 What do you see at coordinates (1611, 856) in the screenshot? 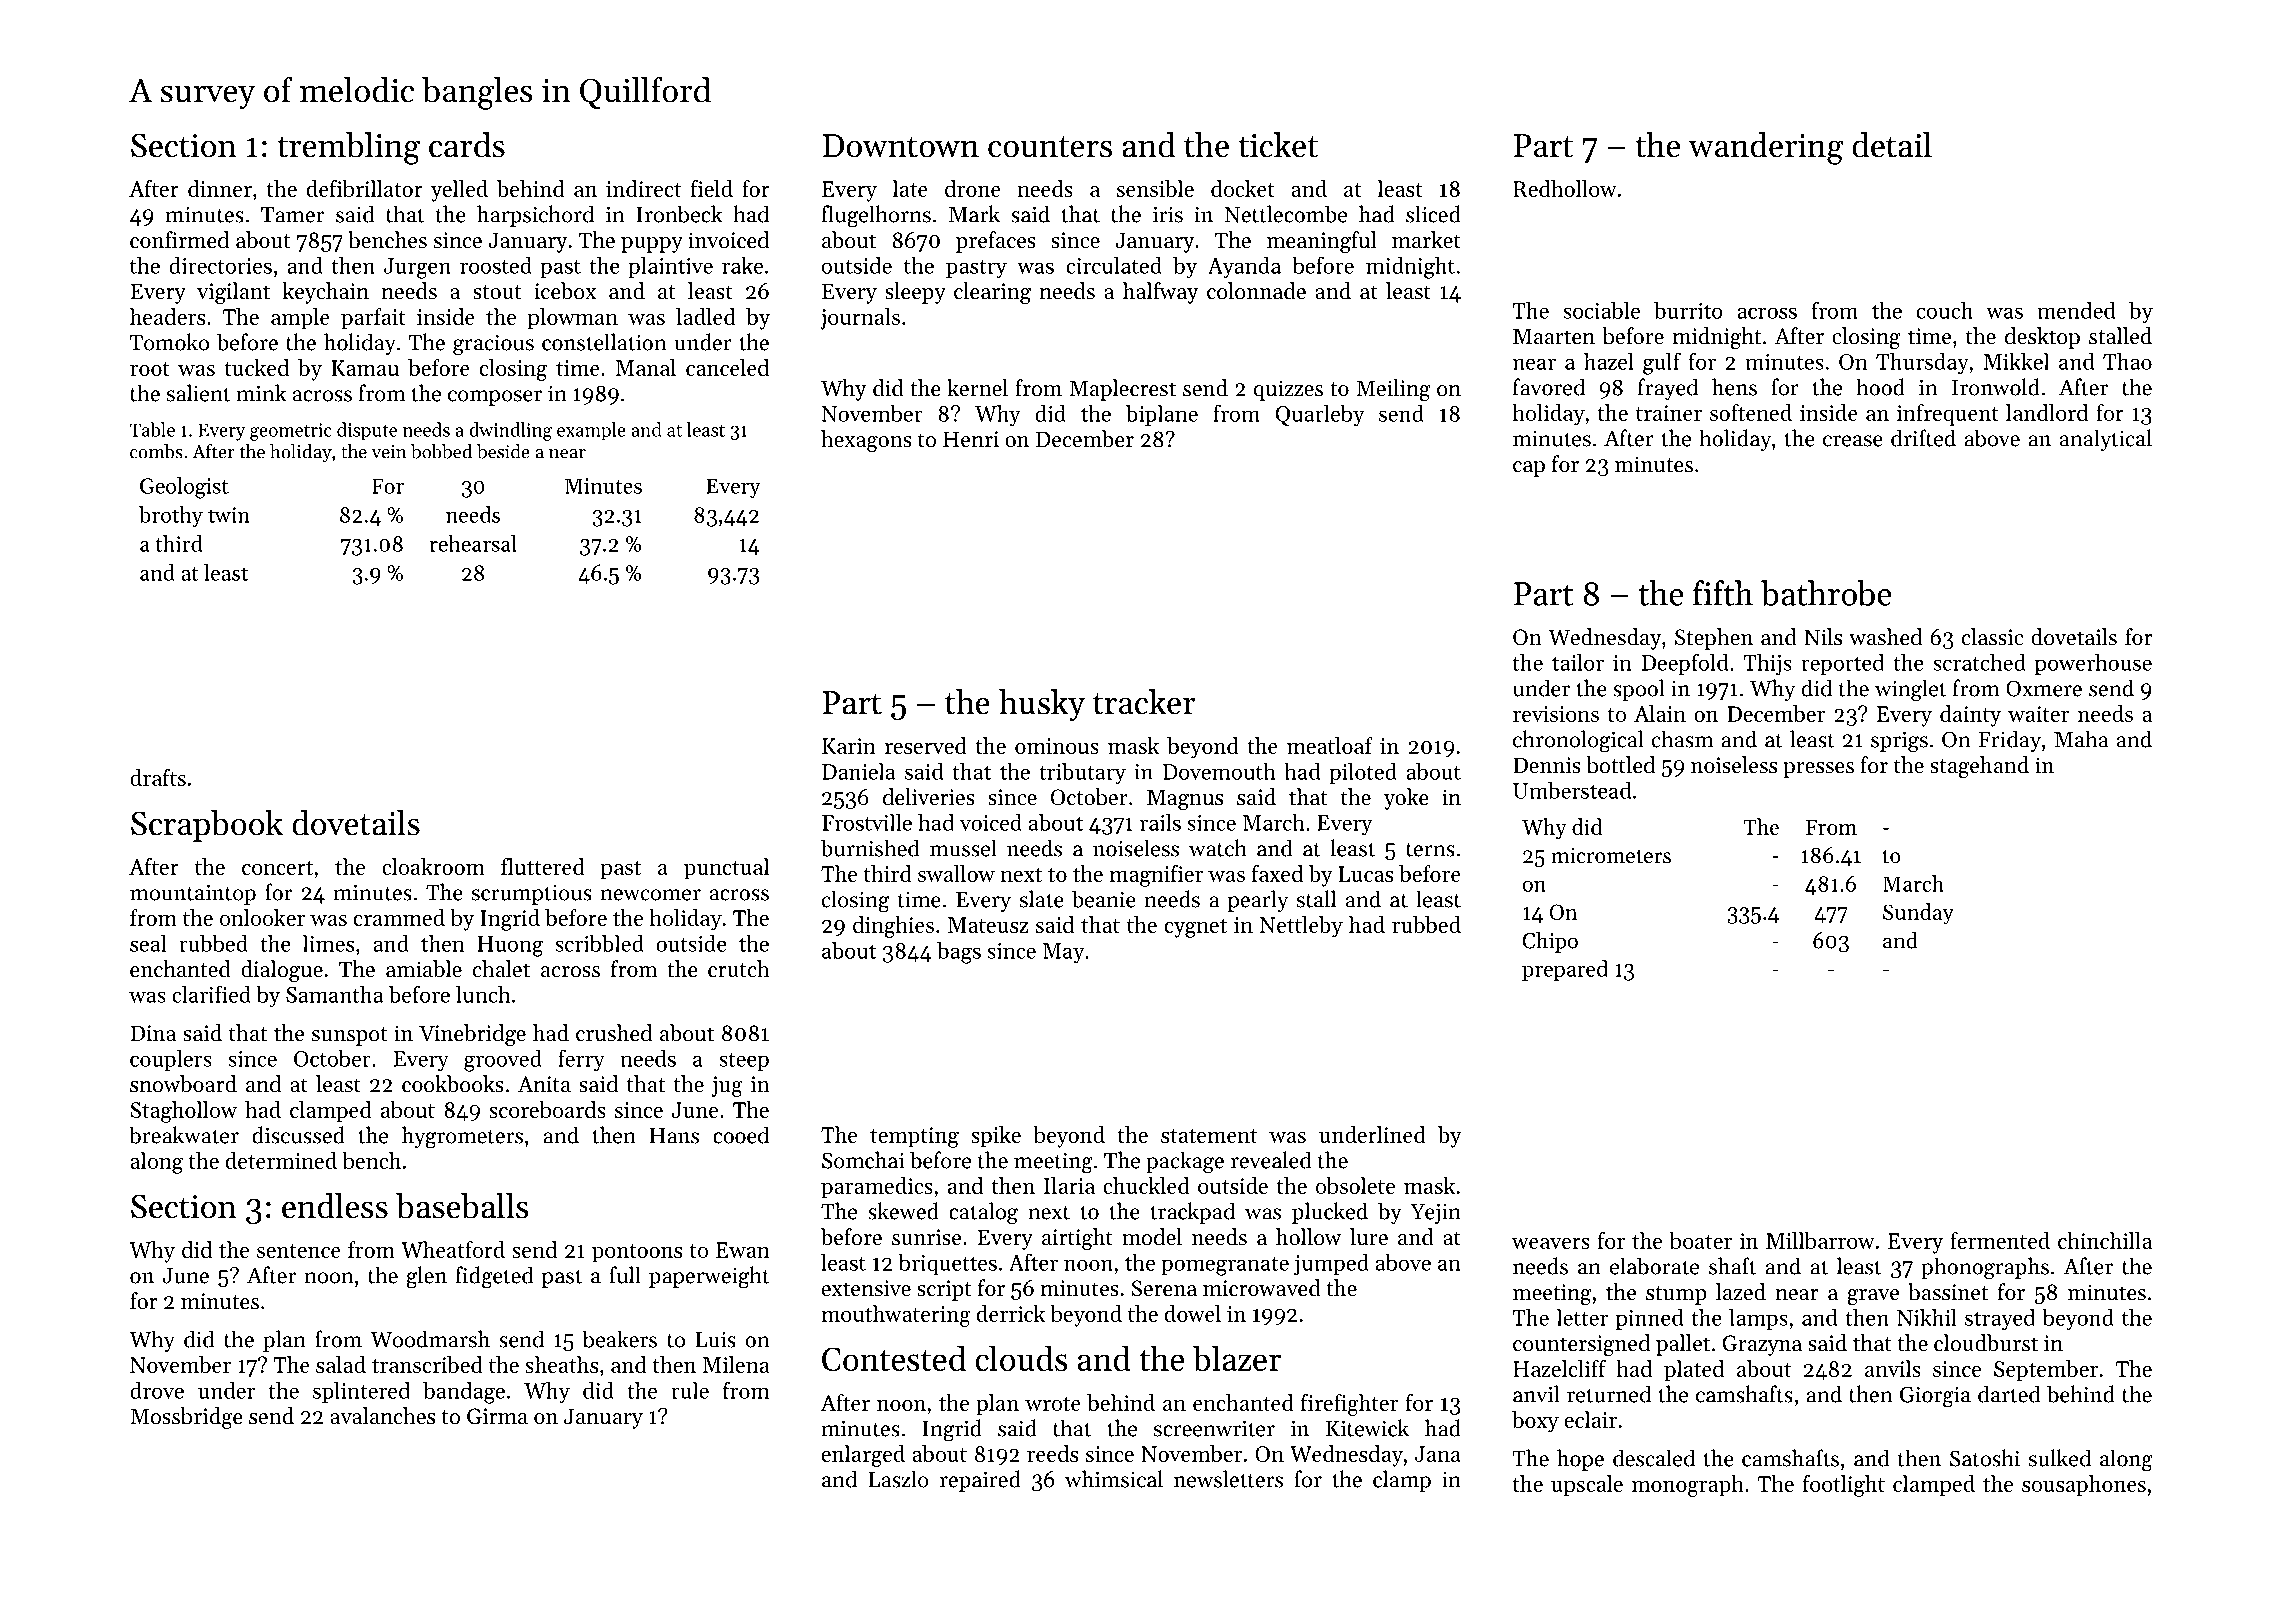
I see `micrometers` at bounding box center [1611, 856].
